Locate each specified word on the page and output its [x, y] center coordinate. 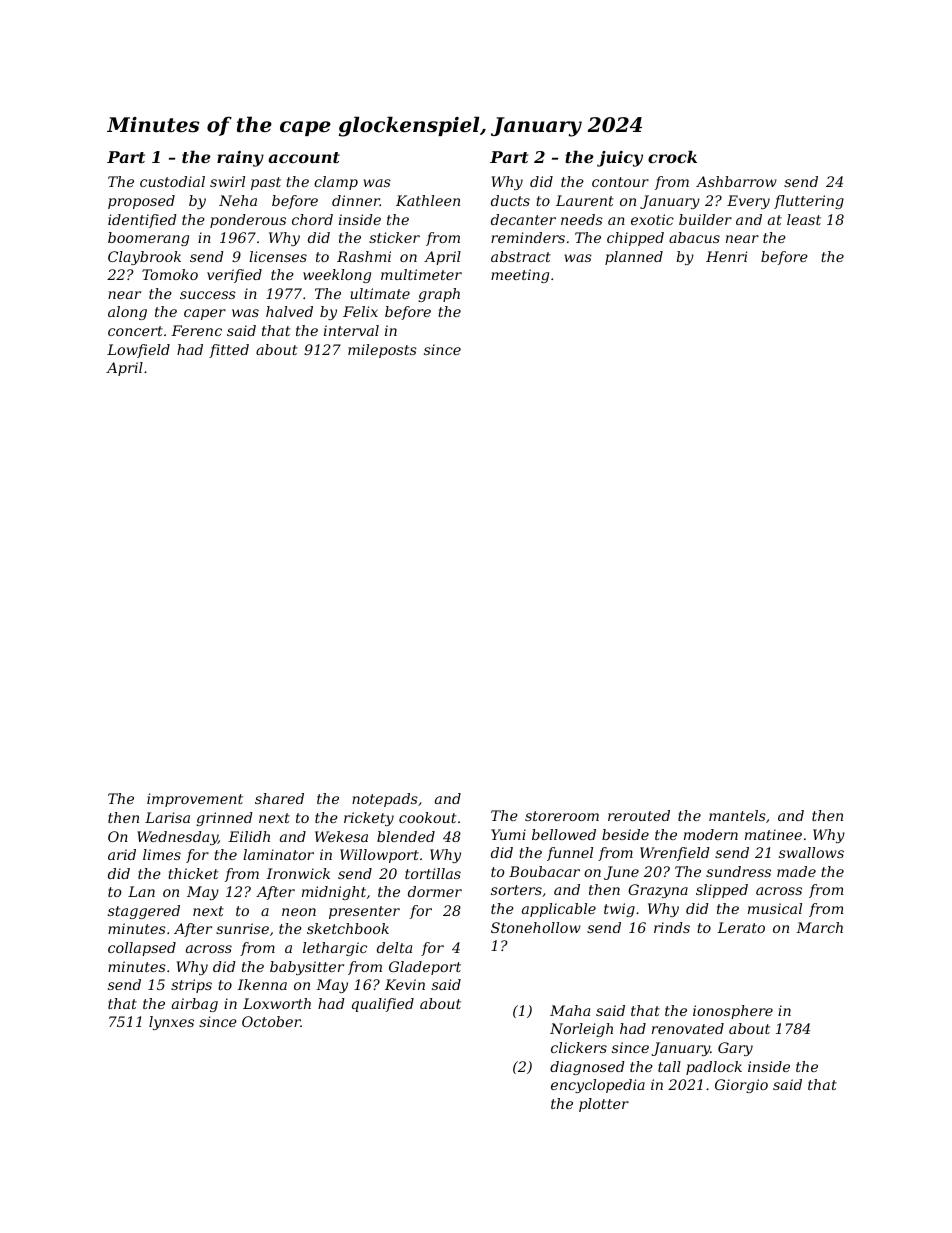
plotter [604, 1105]
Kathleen [428, 200]
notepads [385, 800]
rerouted [639, 815]
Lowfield [138, 351]
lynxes [171, 1023]
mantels [737, 815]
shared [279, 798]
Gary [735, 1049]
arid [122, 854]
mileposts [382, 351]
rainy [240, 159]
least [804, 219]
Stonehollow [536, 927]
